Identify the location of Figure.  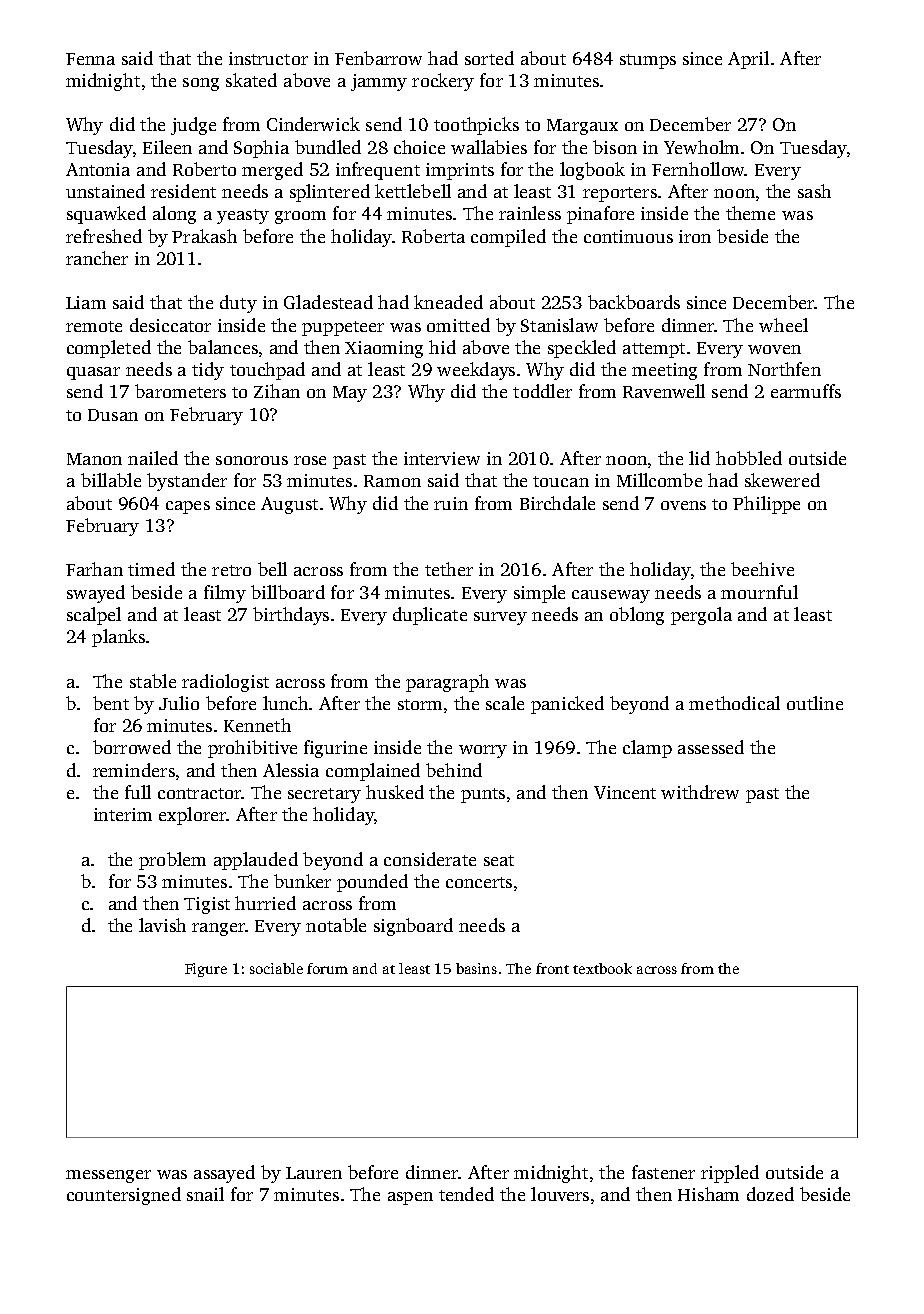
(206, 970).
